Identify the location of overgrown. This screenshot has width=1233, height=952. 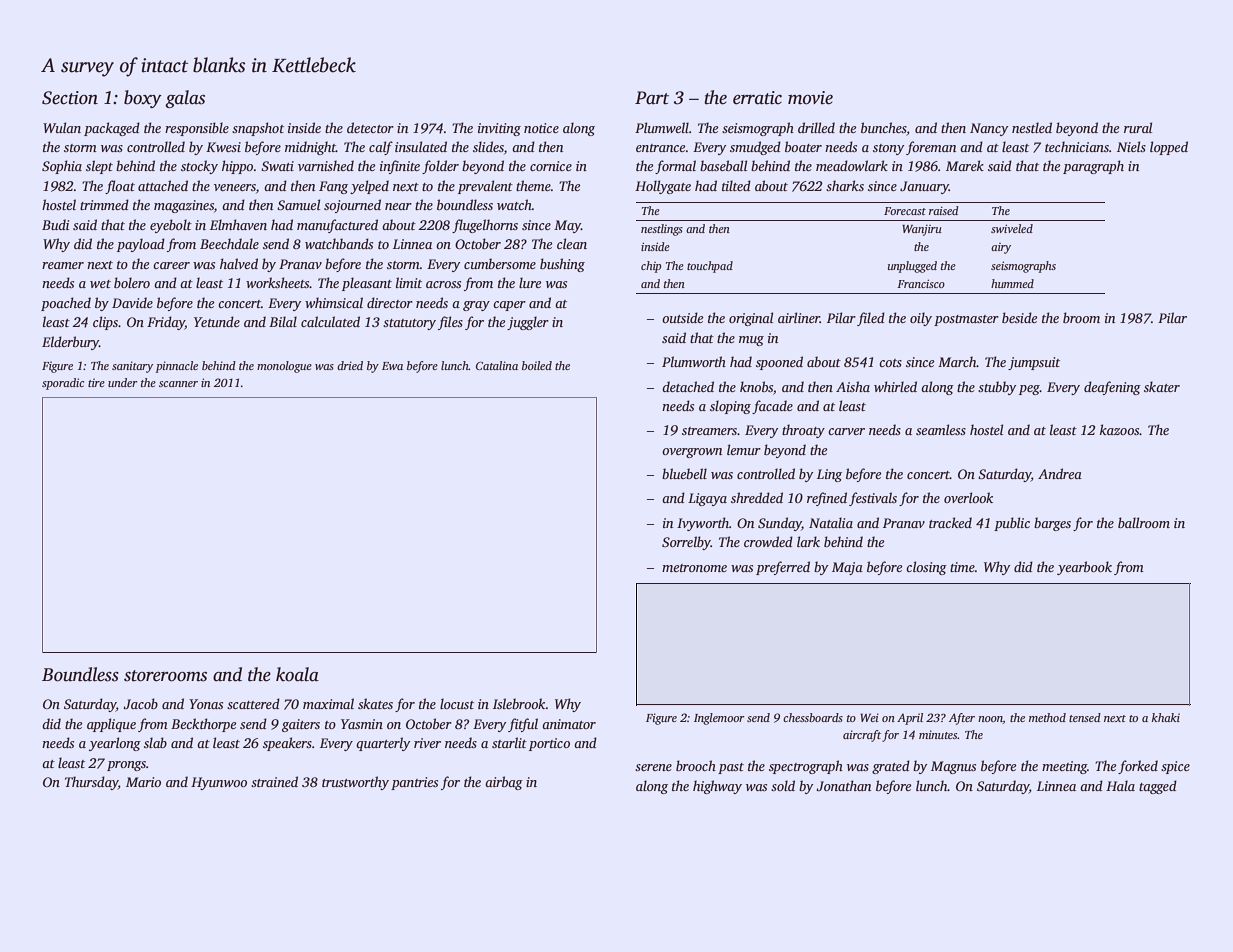
(692, 453).
